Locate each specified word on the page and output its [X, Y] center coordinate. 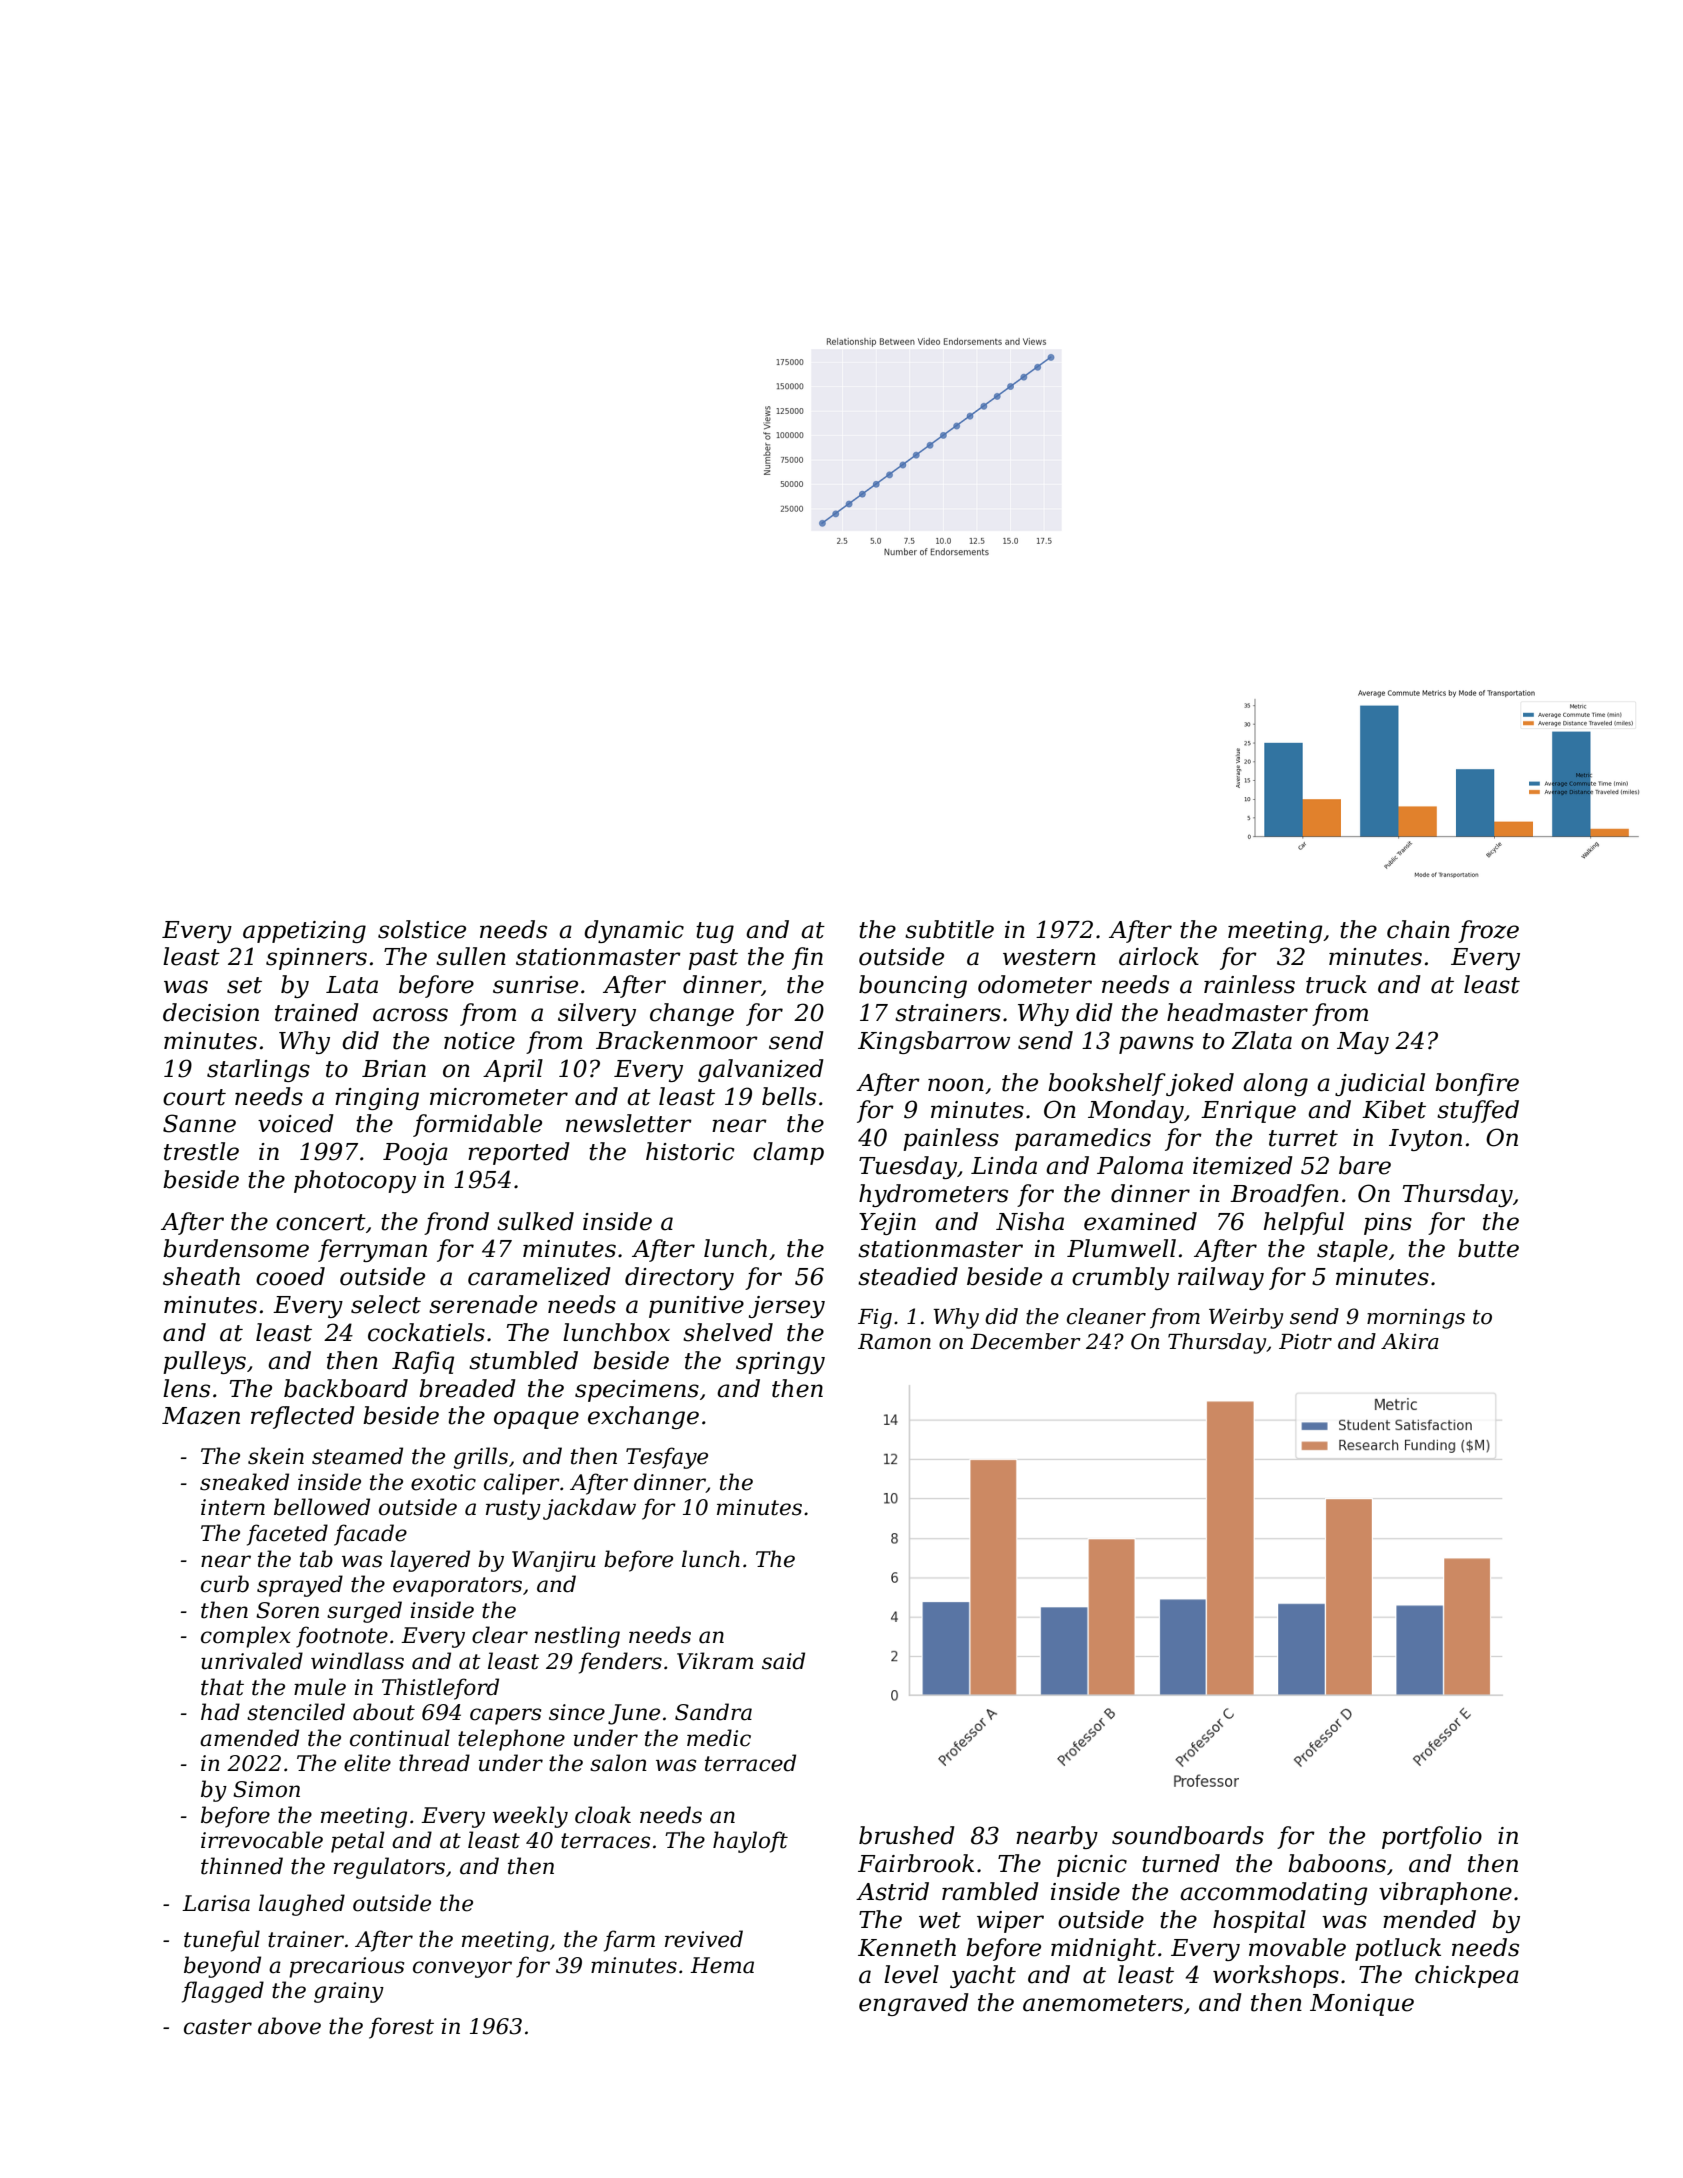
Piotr [1305, 1342]
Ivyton [1425, 1140]
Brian [394, 1069]
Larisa [216, 1903]
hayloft [750, 1842]
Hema [722, 1965]
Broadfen [1284, 1195]
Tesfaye [667, 1458]
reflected [303, 1417]
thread [434, 1763]
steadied [908, 1276]
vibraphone [1445, 1893]
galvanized [761, 1070]
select [386, 1304]
